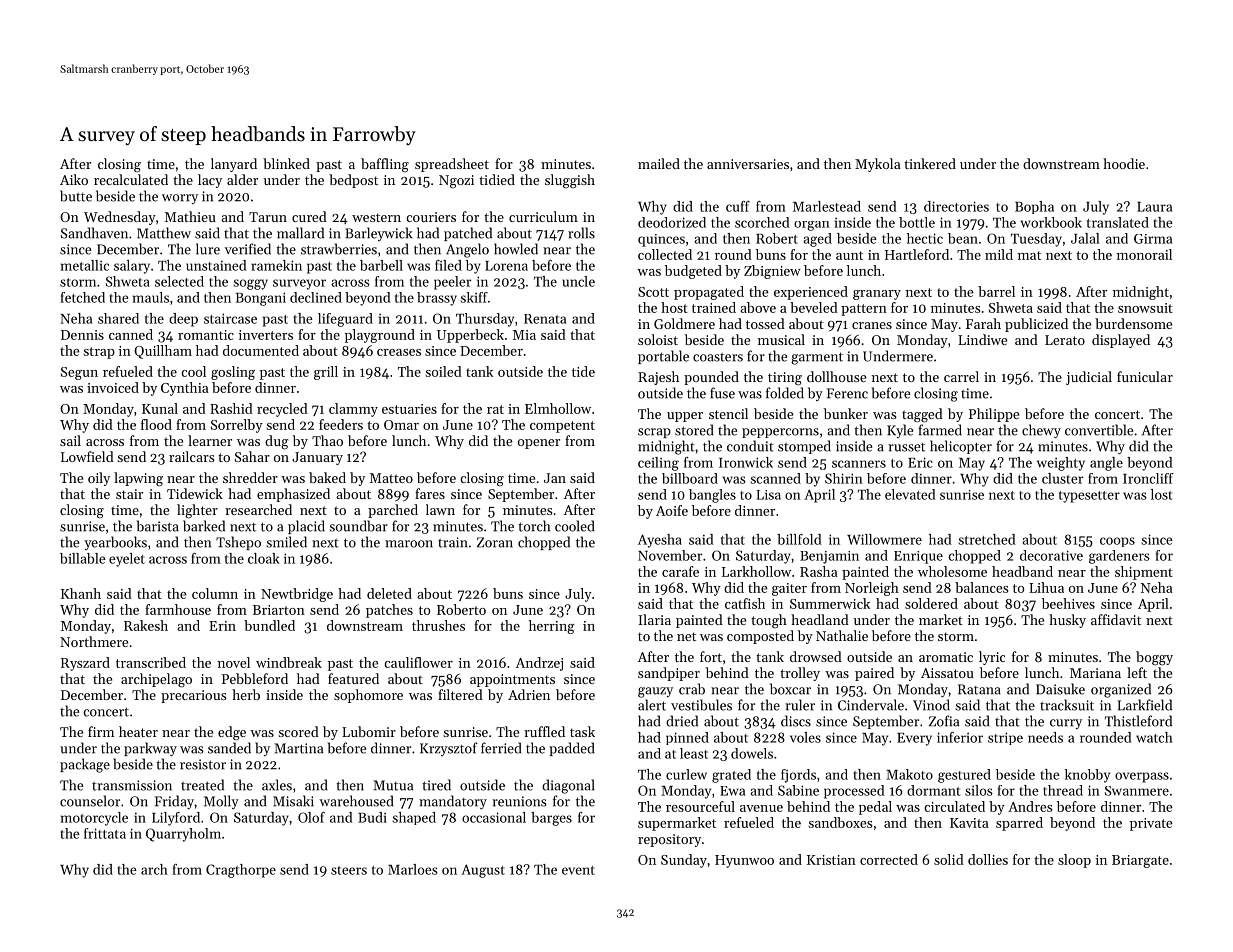  What do you see at coordinates (799, 539) in the image?
I see `billfold` at bounding box center [799, 539].
